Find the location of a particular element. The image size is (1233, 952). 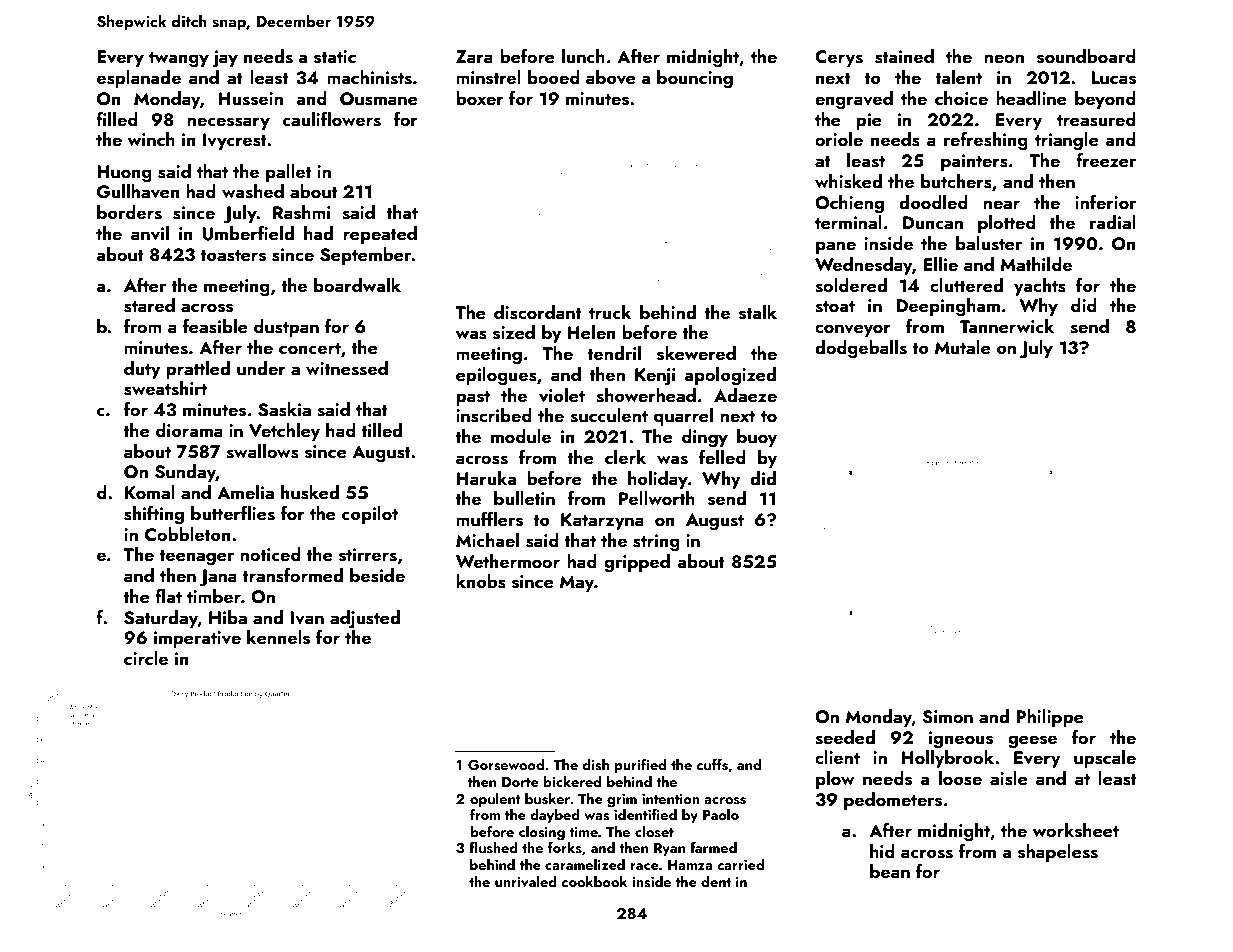

flushed is located at coordinates (493, 847).
